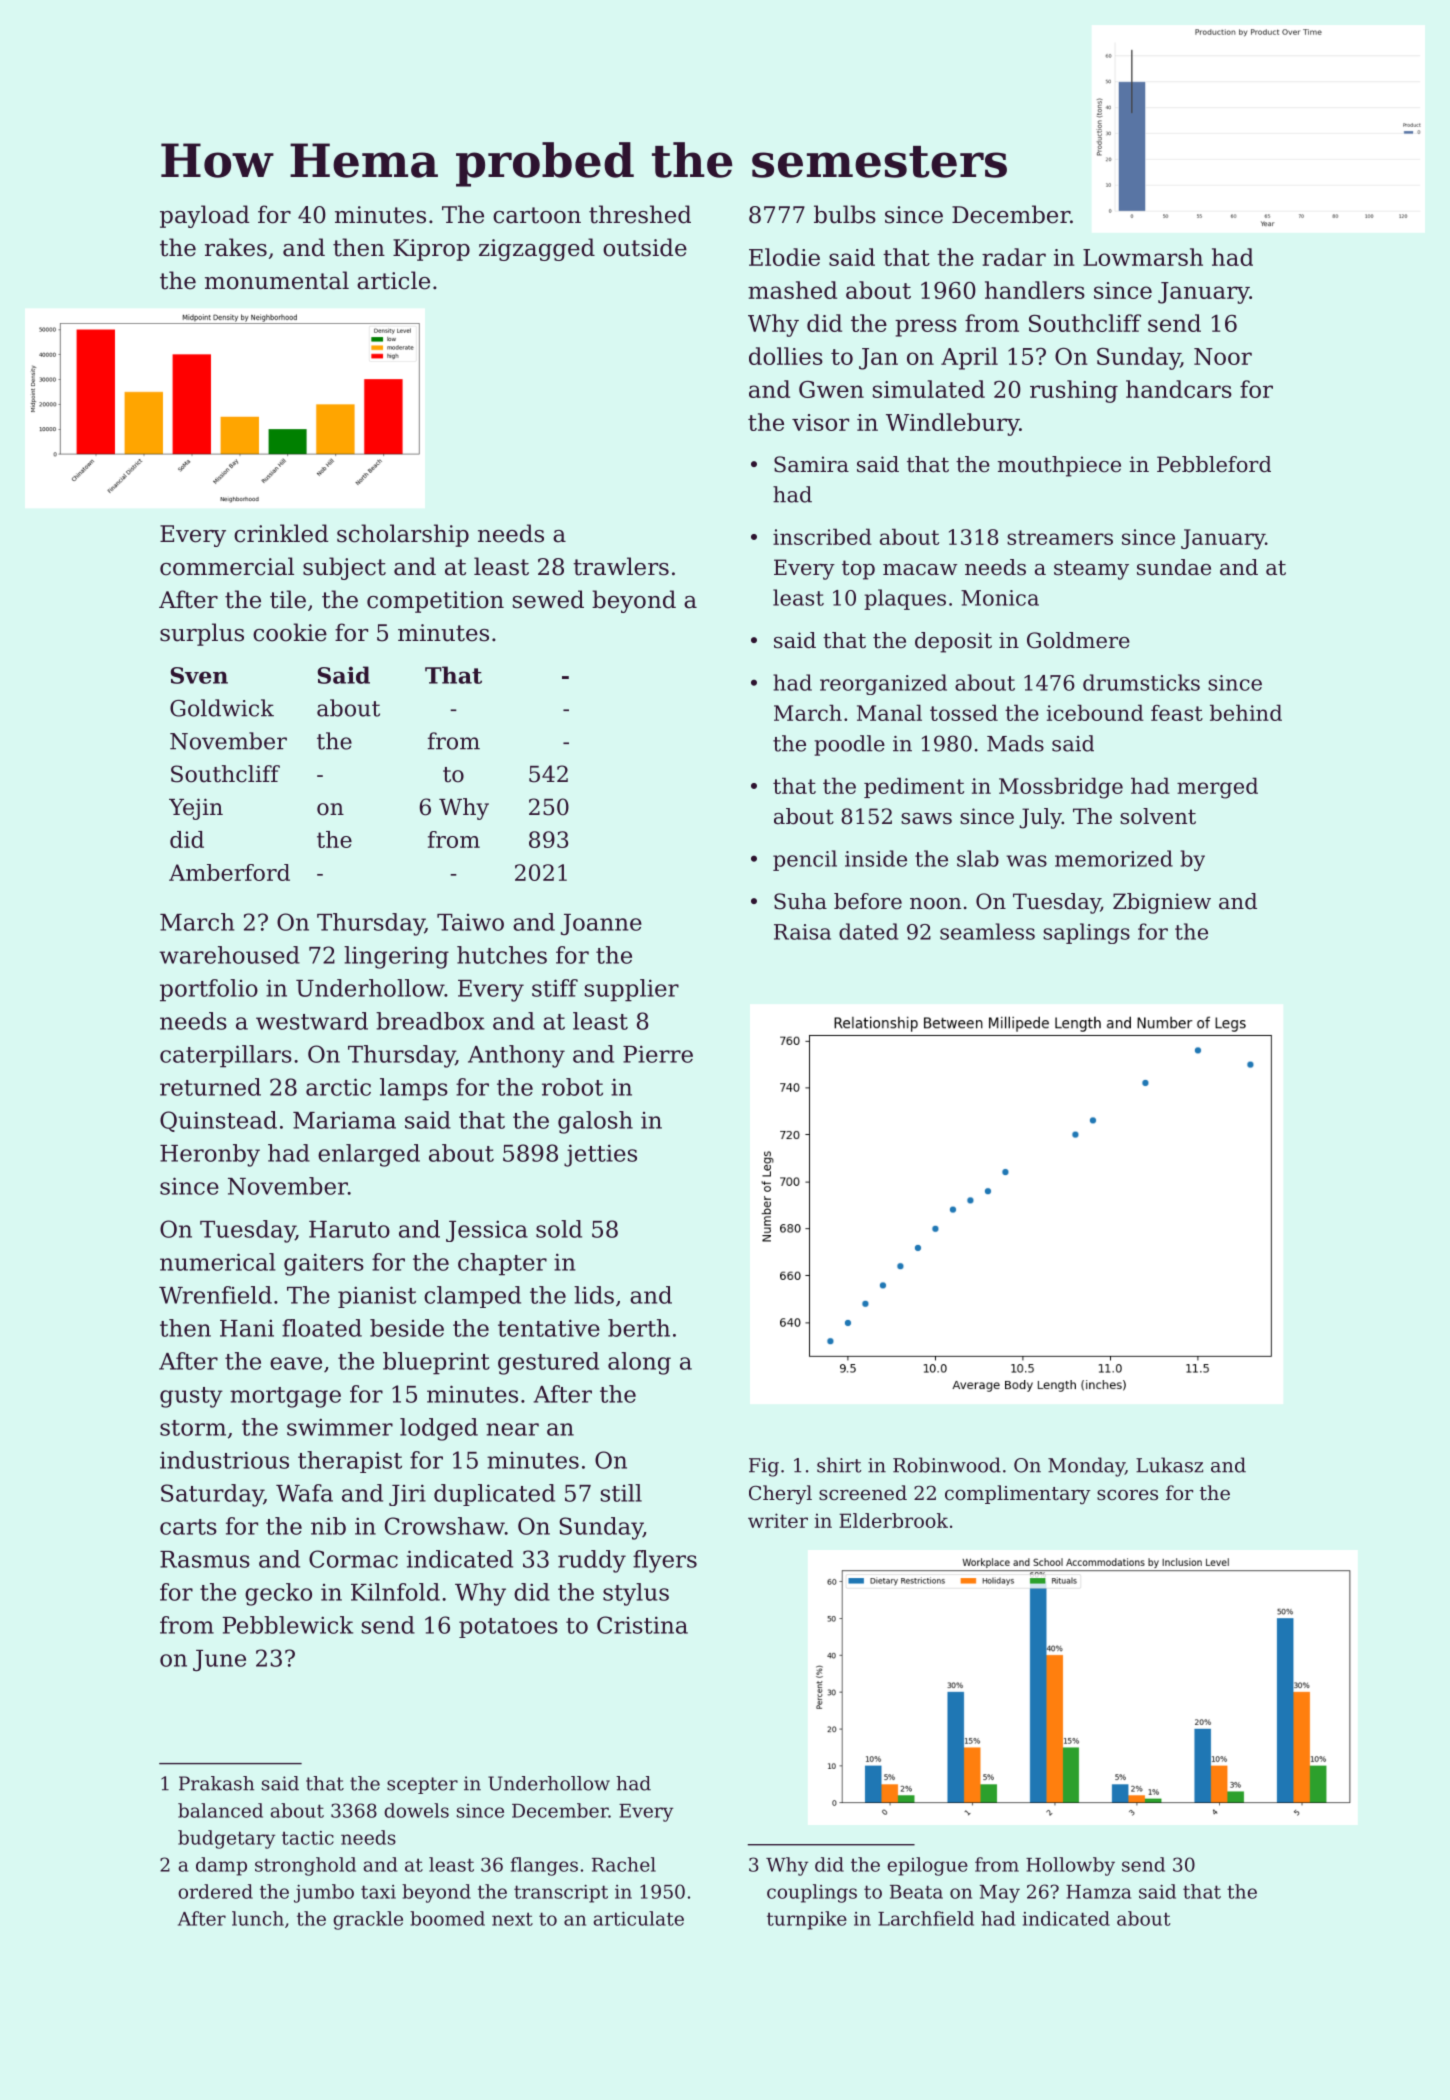 Image resolution: width=1450 pixels, height=2100 pixels. What do you see at coordinates (229, 872) in the screenshot?
I see `Amberford` at bounding box center [229, 872].
